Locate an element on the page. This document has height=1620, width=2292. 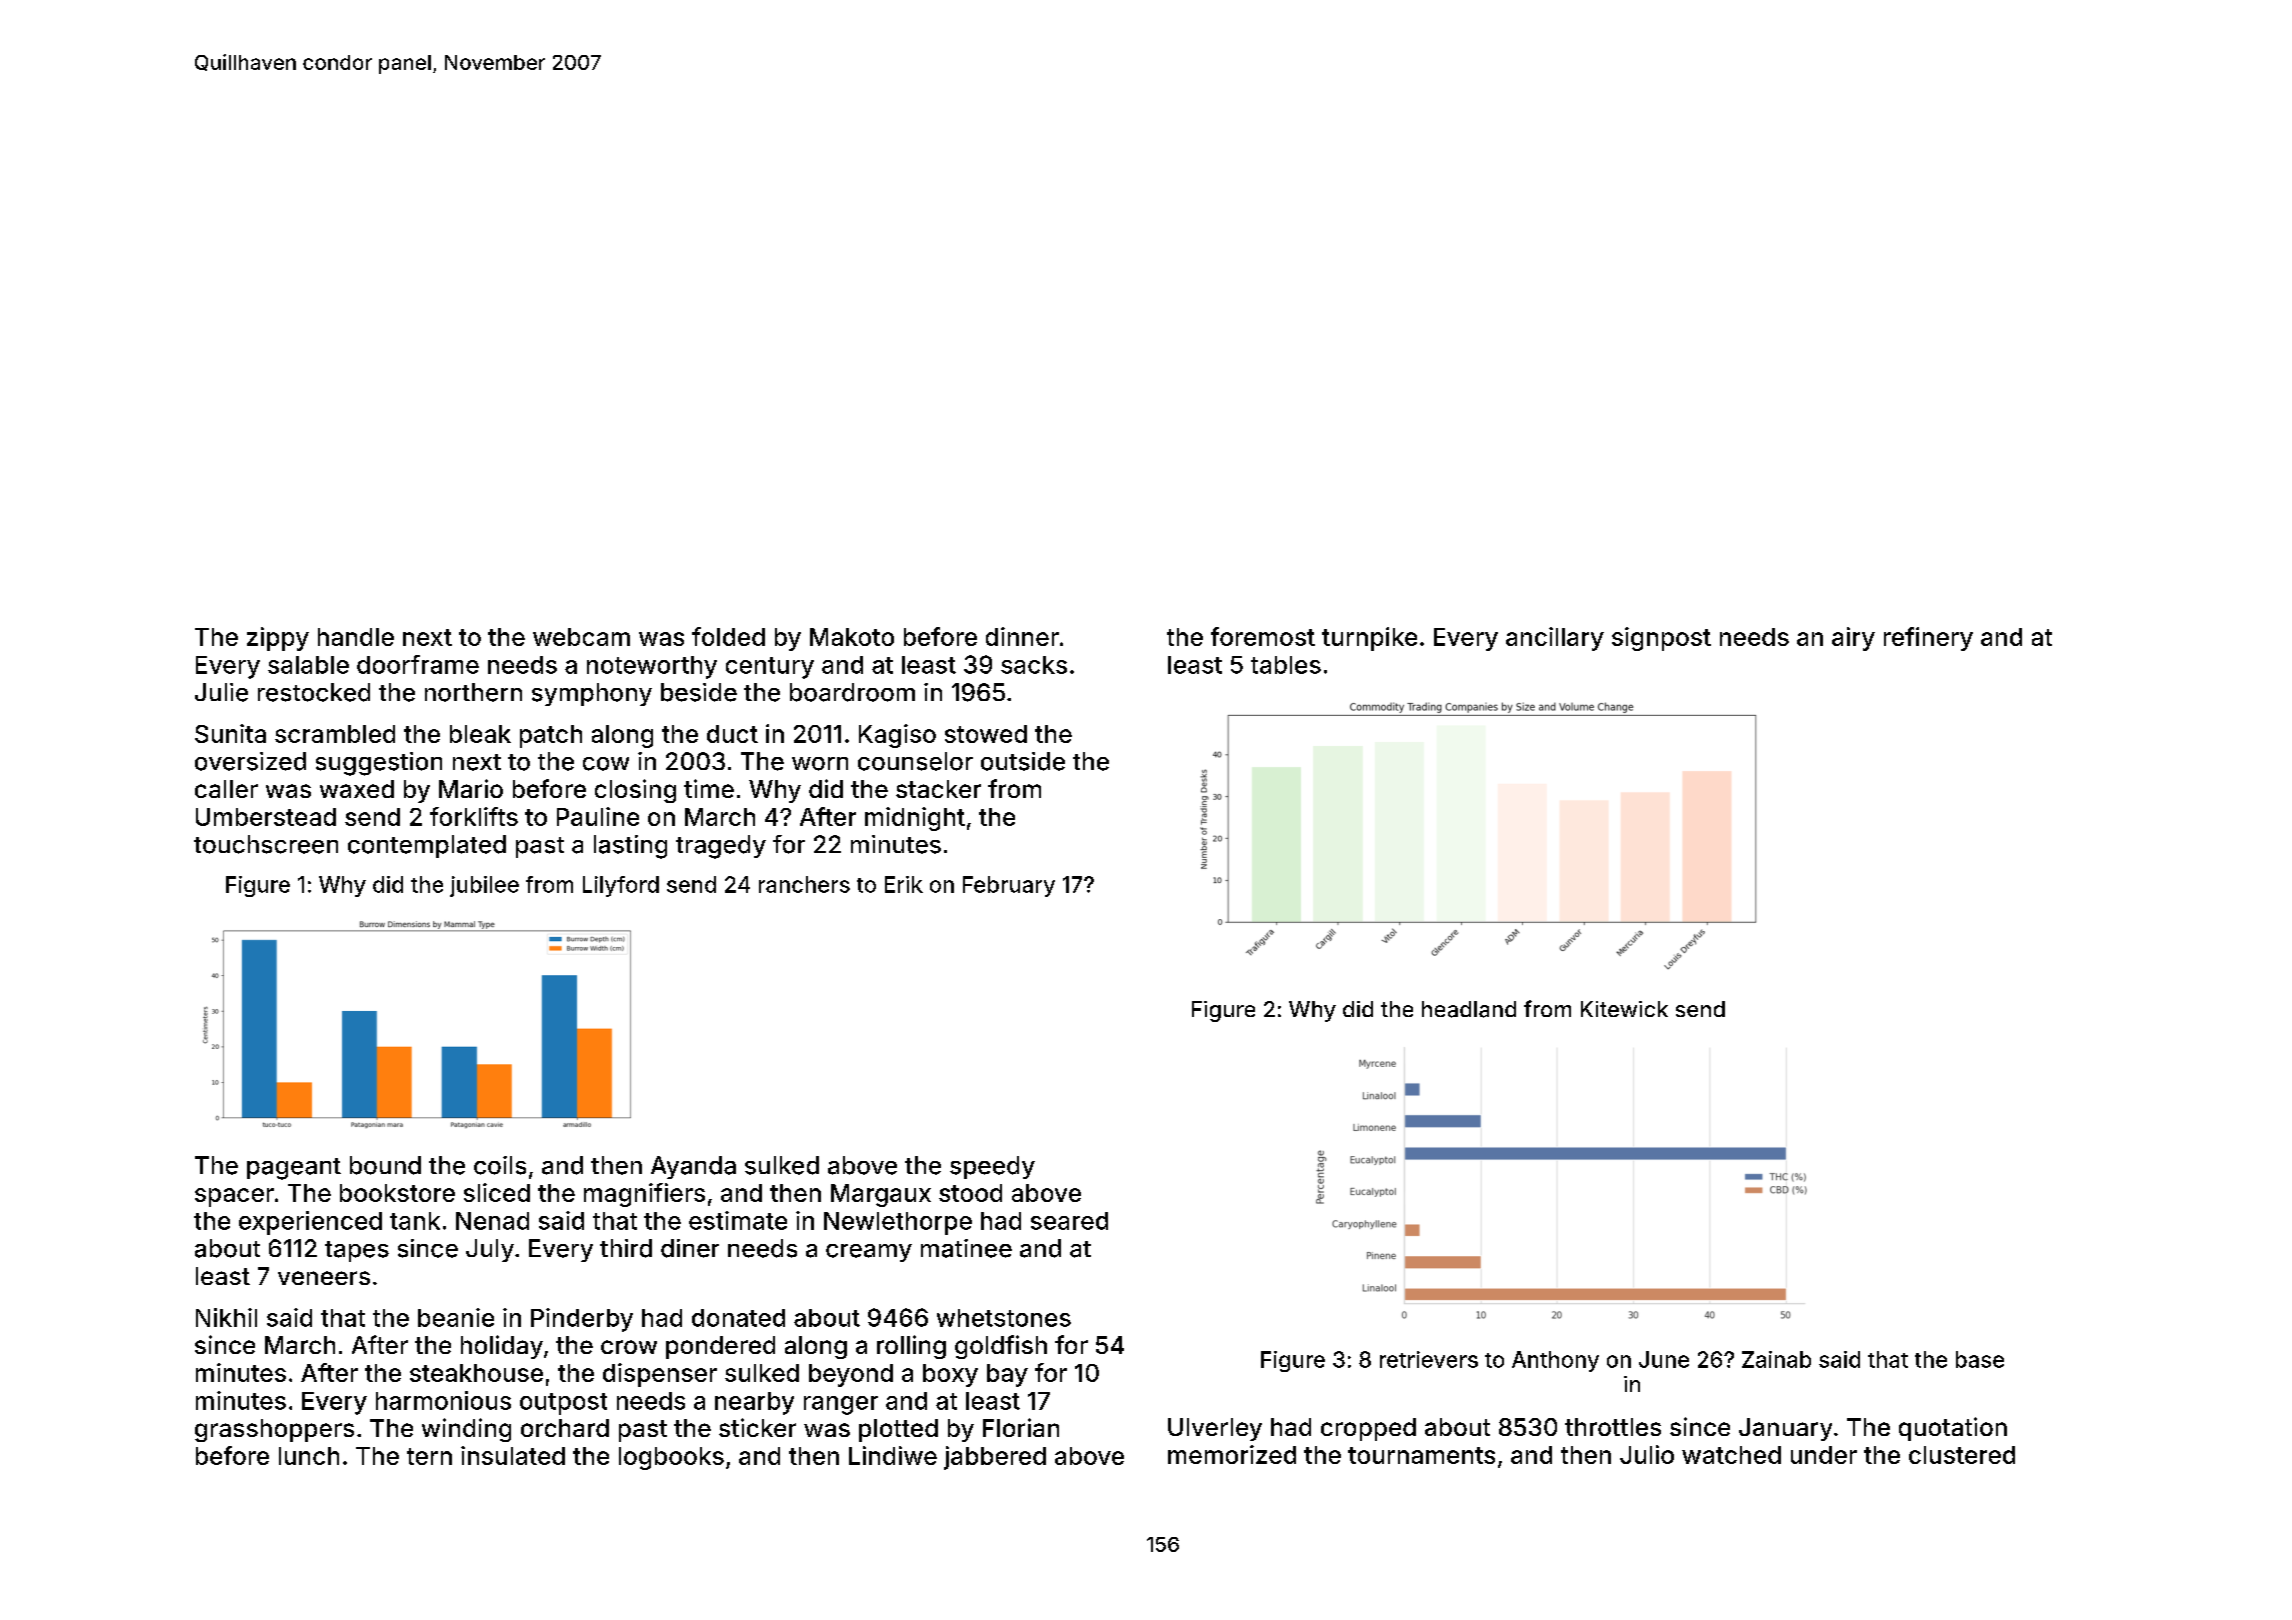
Florian is located at coordinates (1021, 1427).
